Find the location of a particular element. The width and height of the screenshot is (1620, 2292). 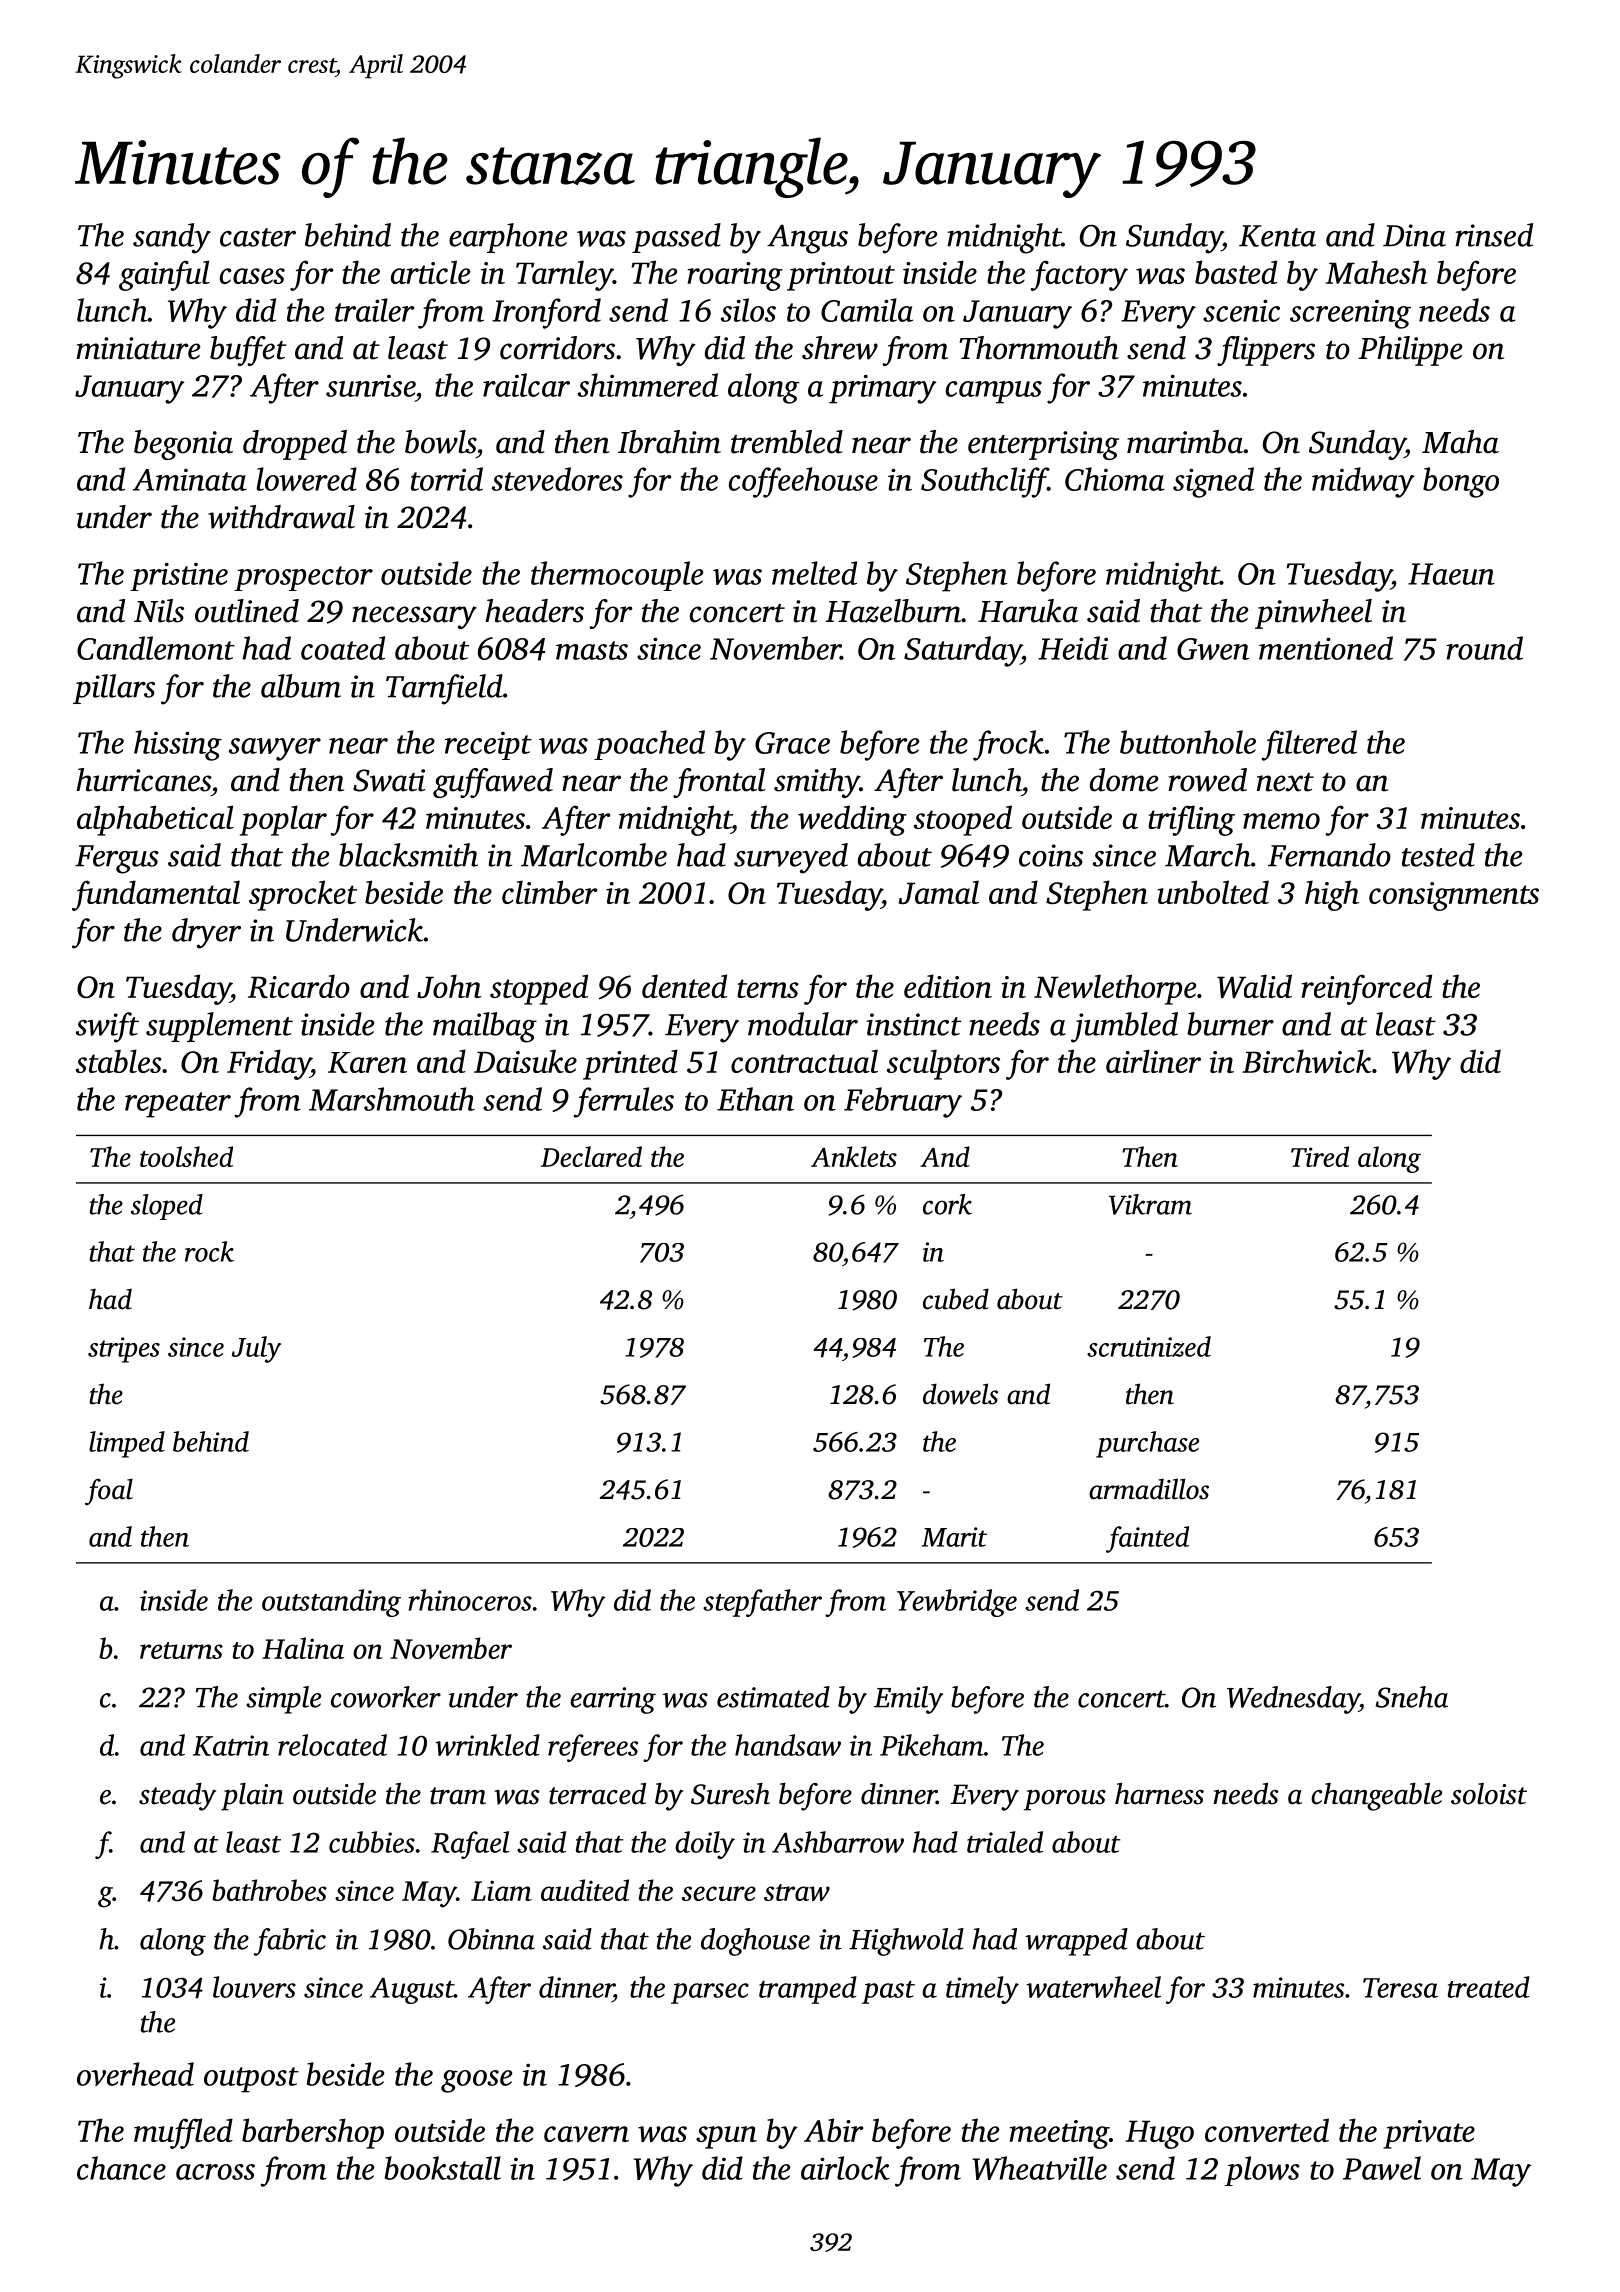

caster is located at coordinates (258, 237).
